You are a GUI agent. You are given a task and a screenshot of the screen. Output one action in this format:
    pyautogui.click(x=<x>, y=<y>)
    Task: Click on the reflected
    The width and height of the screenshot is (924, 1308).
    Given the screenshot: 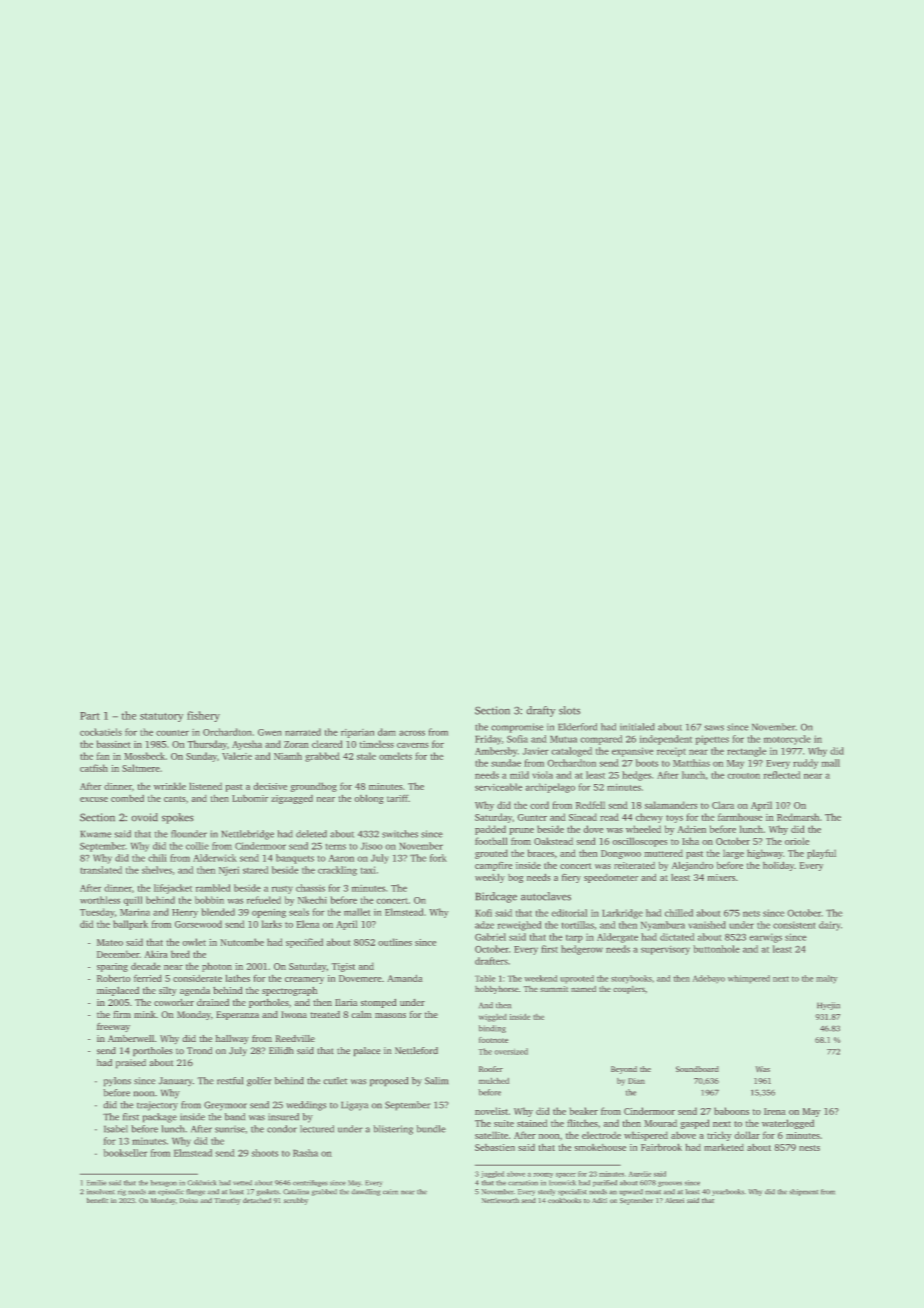 What is the action you would take?
    pyautogui.click(x=782, y=775)
